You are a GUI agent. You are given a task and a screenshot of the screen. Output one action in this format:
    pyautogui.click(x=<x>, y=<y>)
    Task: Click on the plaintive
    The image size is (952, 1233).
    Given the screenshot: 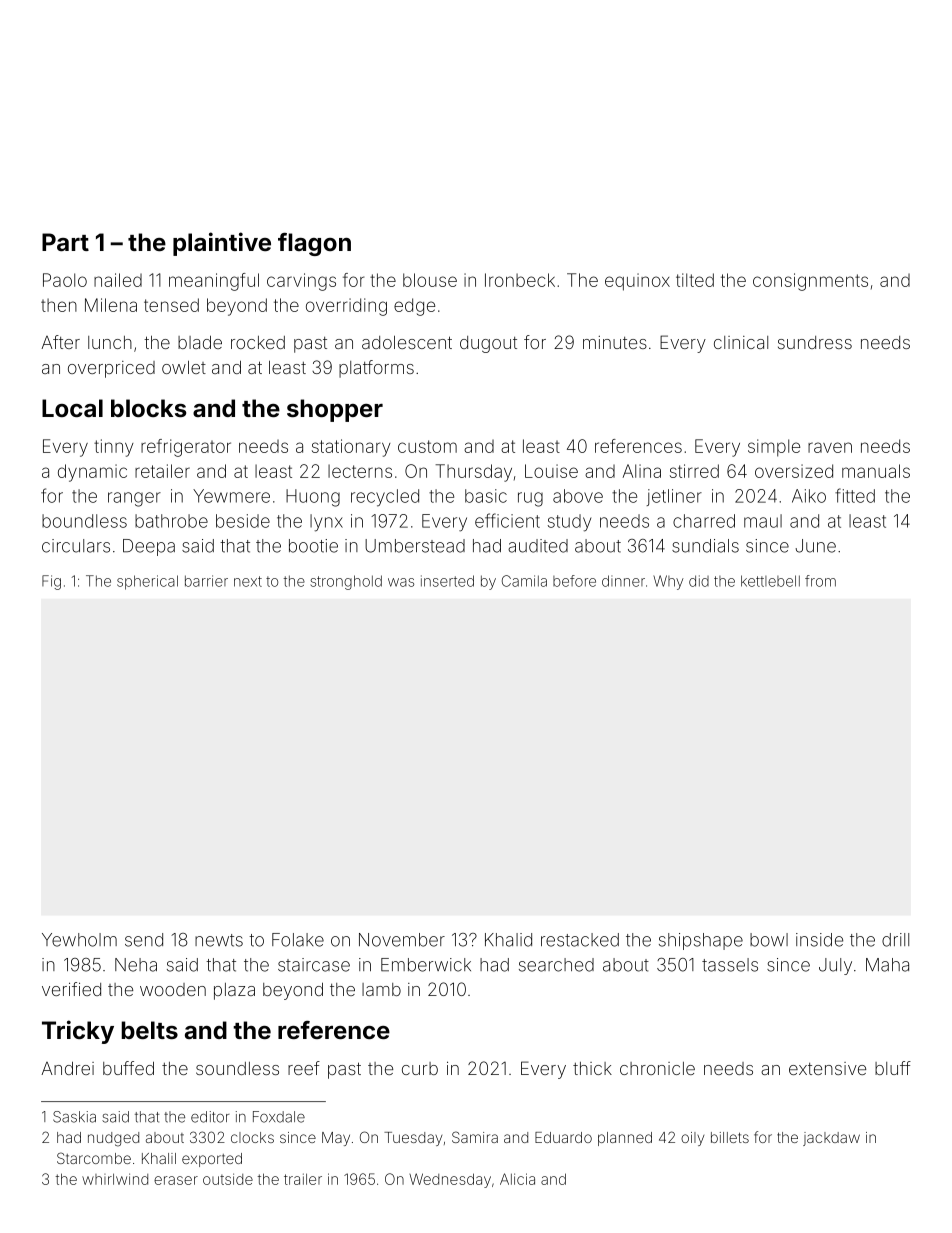 What is the action you would take?
    pyautogui.click(x=222, y=244)
